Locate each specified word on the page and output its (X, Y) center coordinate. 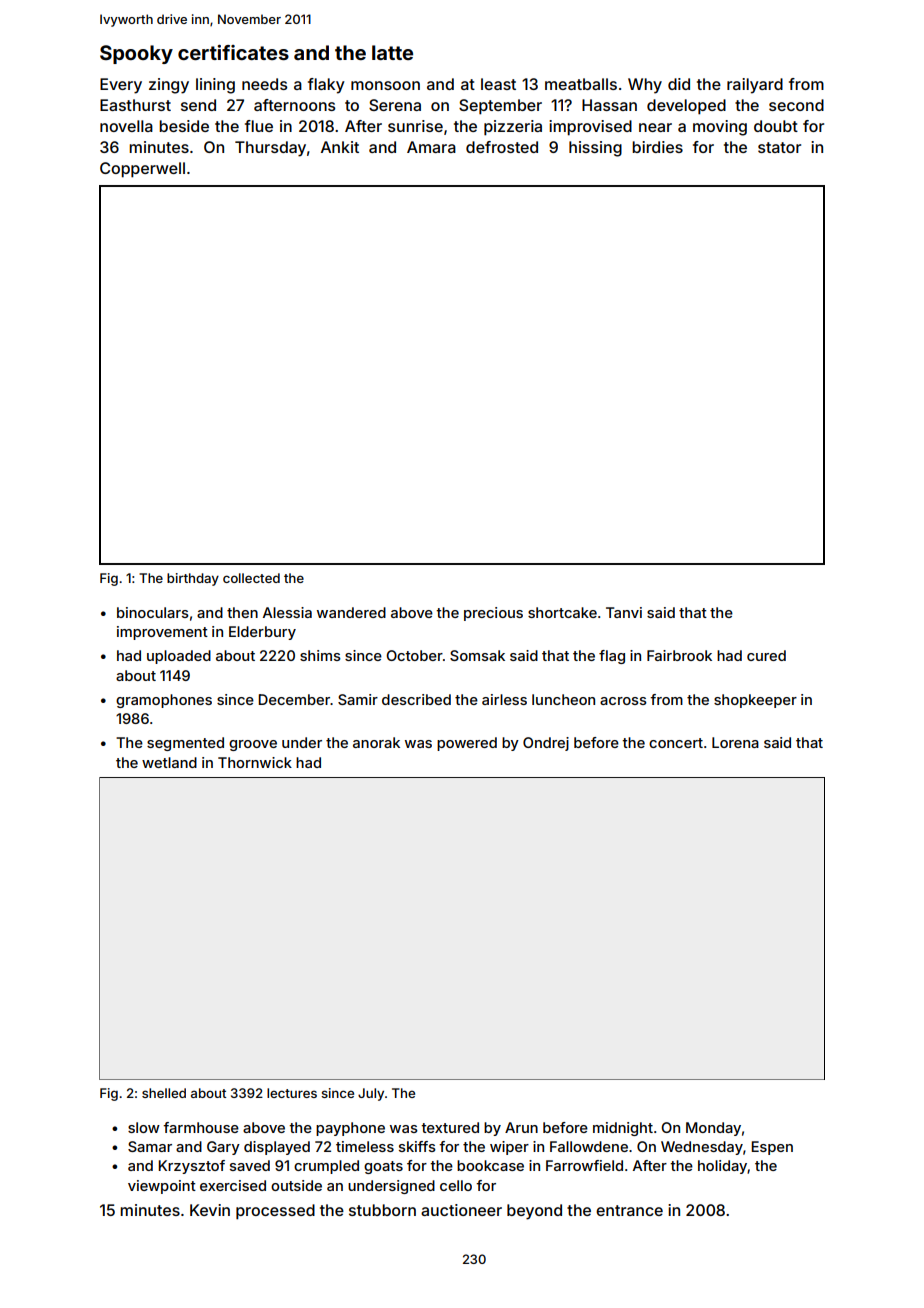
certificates (233, 52)
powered (467, 744)
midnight (623, 1129)
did (679, 84)
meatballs (581, 84)
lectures (292, 1093)
